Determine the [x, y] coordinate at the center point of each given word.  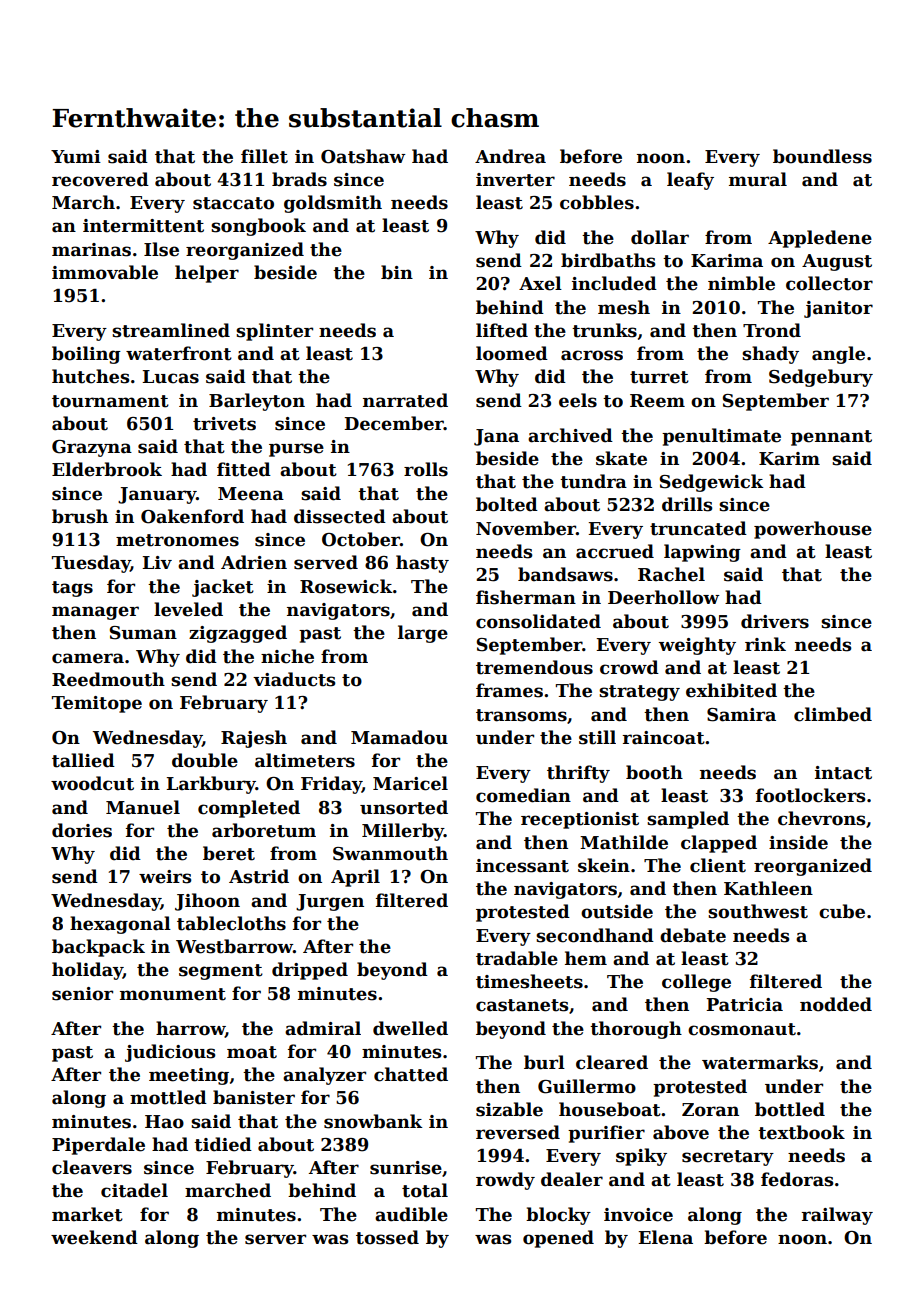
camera [88, 658]
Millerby [403, 832]
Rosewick [346, 586]
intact [843, 773]
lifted [502, 330]
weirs [165, 877]
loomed [512, 353]
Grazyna [92, 448]
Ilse [161, 249]
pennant [831, 438]
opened [558, 1239]
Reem [657, 401]
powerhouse [813, 530]
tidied [223, 1144]
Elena [665, 1237]
